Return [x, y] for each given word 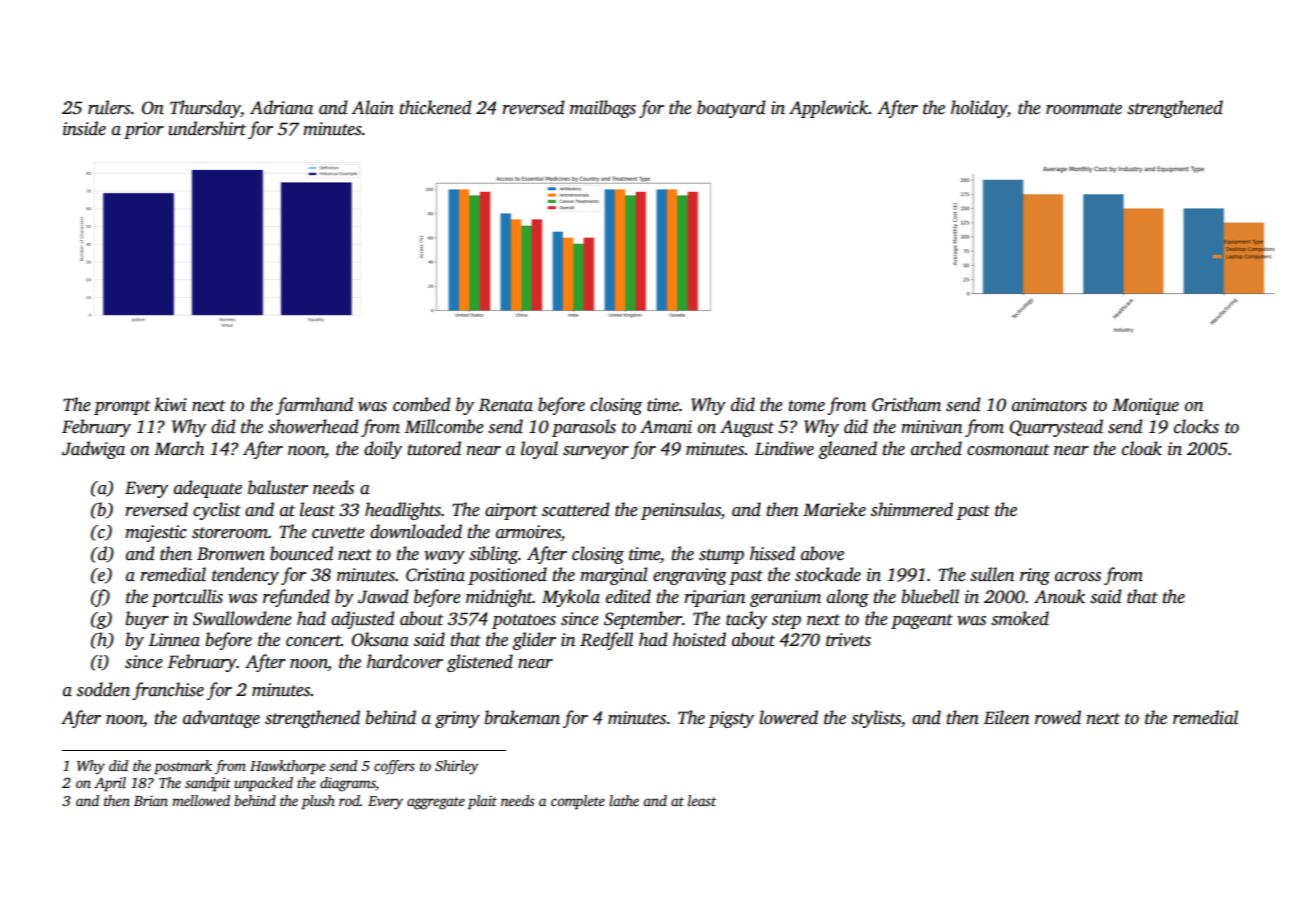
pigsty [731, 719]
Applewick [829, 109]
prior [144, 130]
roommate [1084, 109]
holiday [979, 109]
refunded [296, 598]
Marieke [834, 509]
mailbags [603, 109]
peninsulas [681, 511]
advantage [221, 719]
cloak [1142, 448]
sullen [992, 574]
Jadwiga [93, 450]
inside [84, 128]
